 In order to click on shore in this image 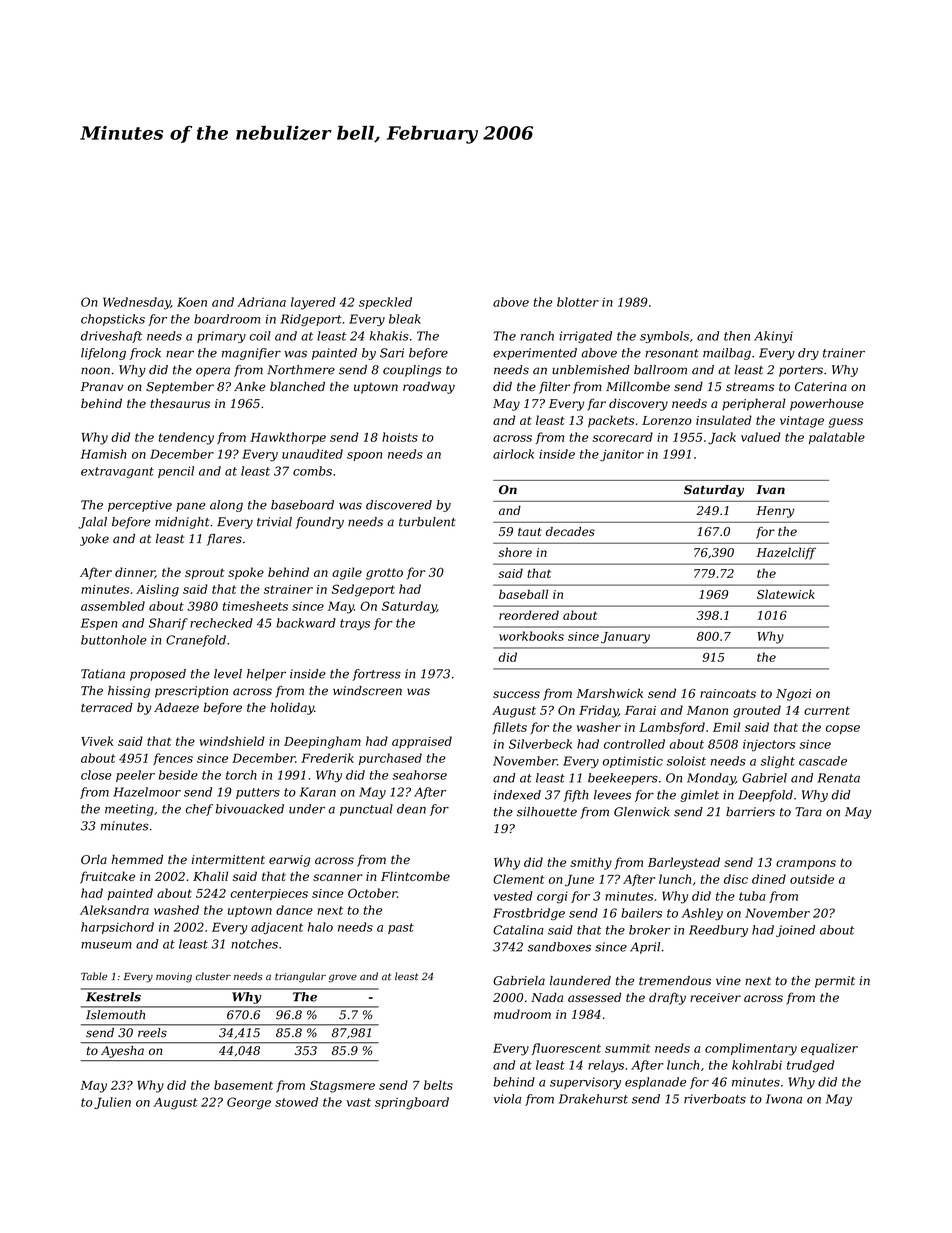, I will do `click(515, 552)`.
